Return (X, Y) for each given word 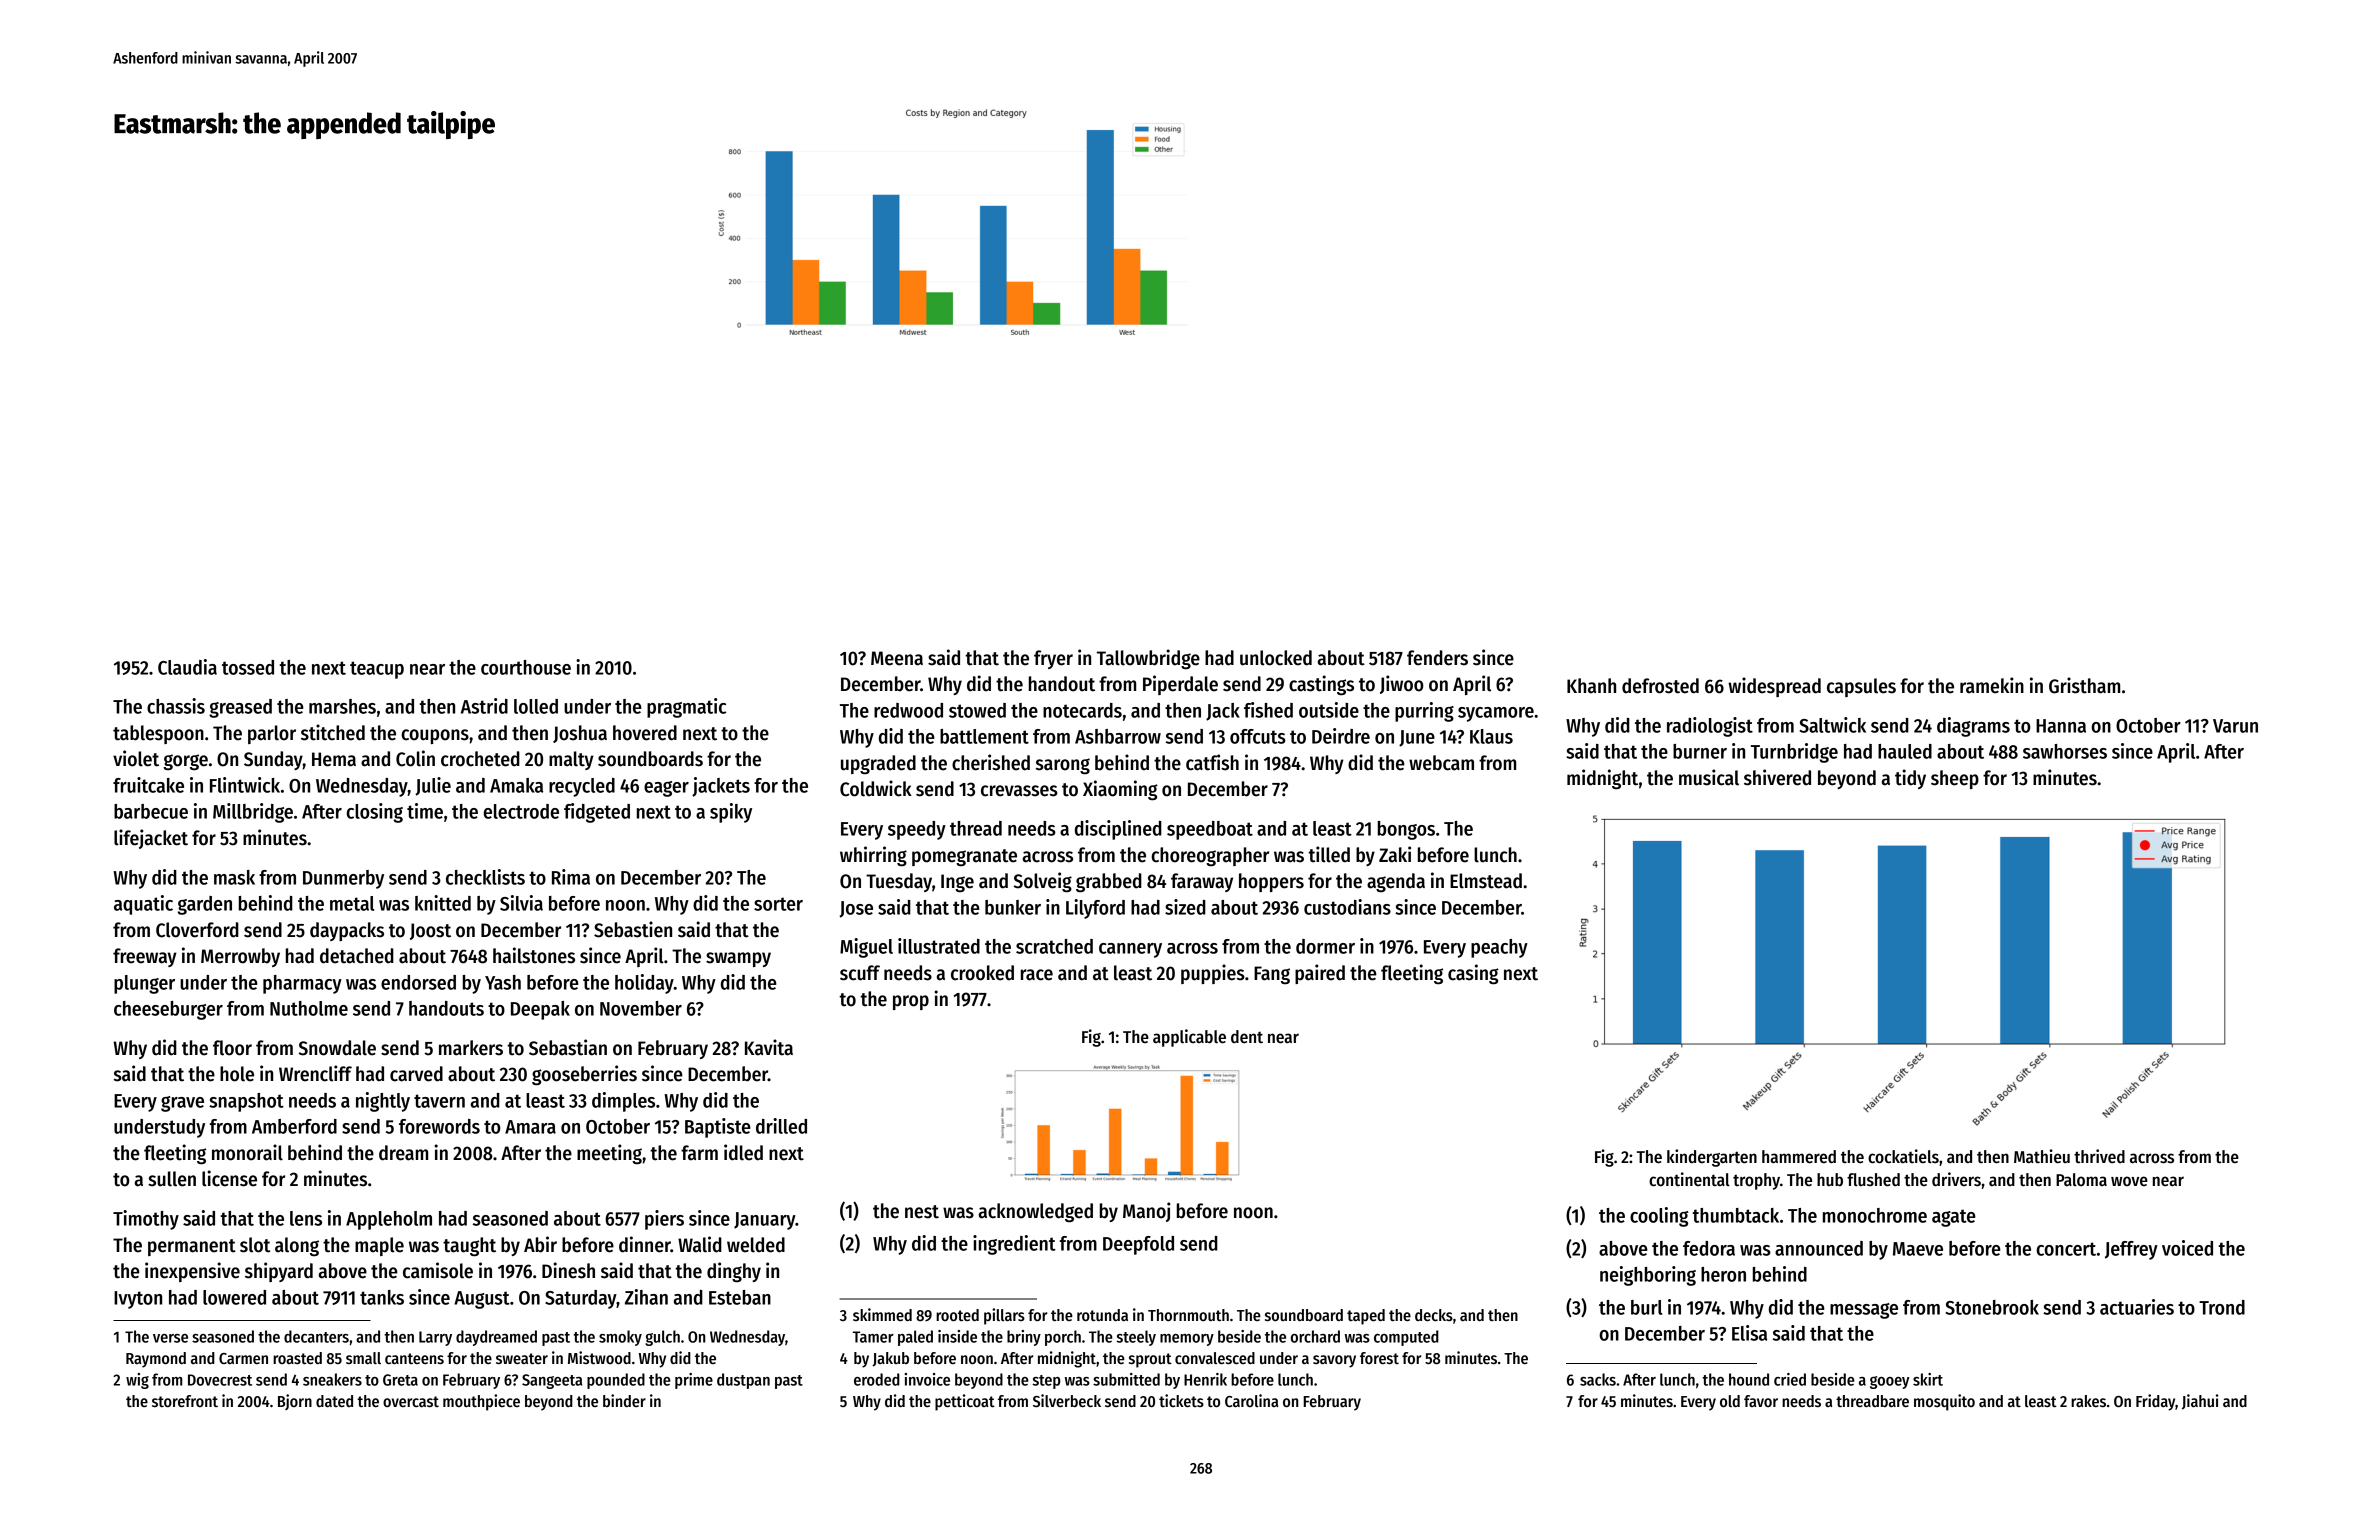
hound (1749, 1379)
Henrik (1205, 1379)
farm (699, 1153)
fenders (1437, 658)
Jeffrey (2131, 1250)
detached (357, 956)
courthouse (526, 667)
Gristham (2084, 685)
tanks (382, 1297)
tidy (1910, 779)
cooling (1659, 1217)
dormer (1325, 946)
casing (1473, 974)
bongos (1406, 830)
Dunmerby (343, 879)
